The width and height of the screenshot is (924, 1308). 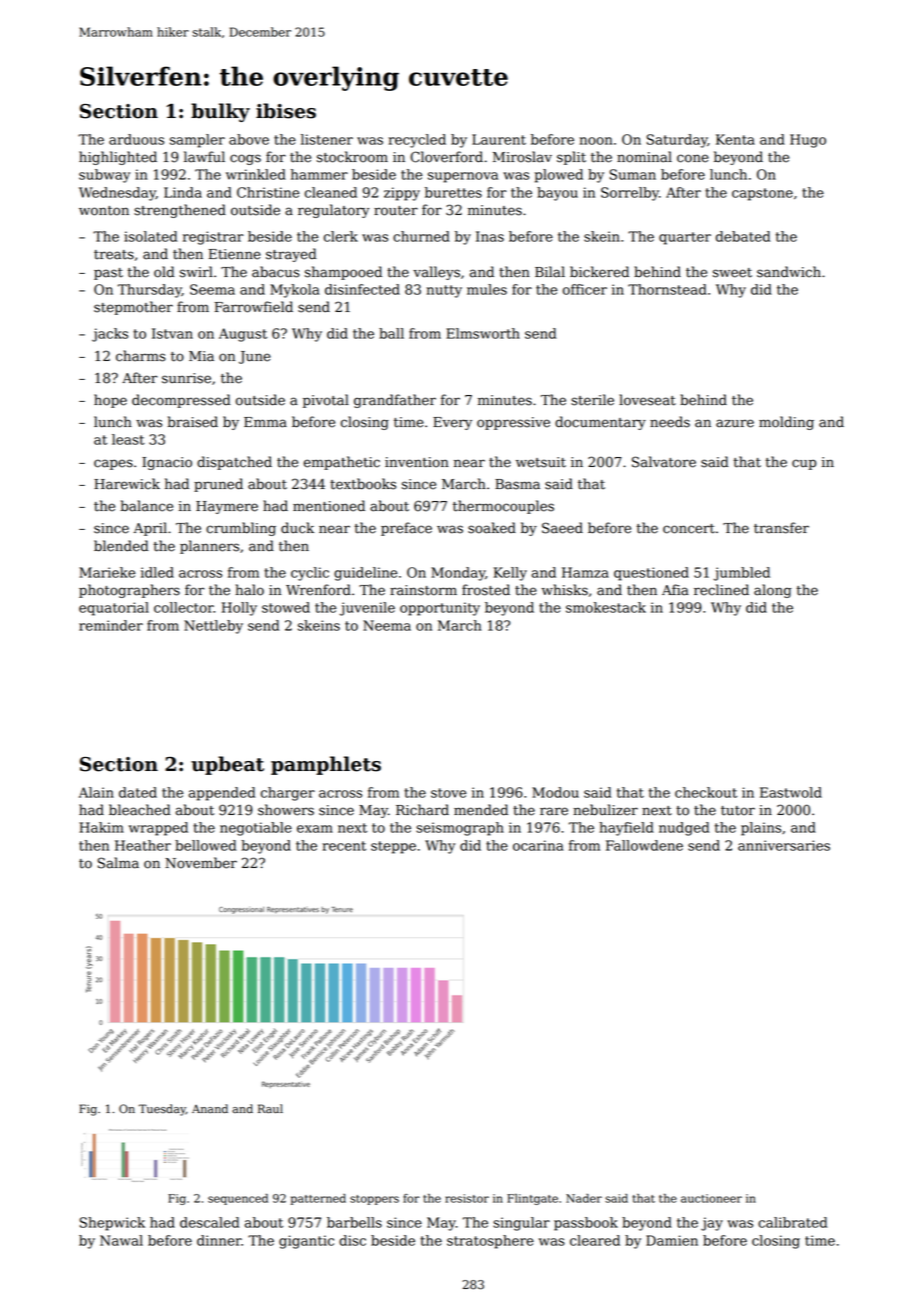 I want to click on Kenta, so click(x=735, y=139).
